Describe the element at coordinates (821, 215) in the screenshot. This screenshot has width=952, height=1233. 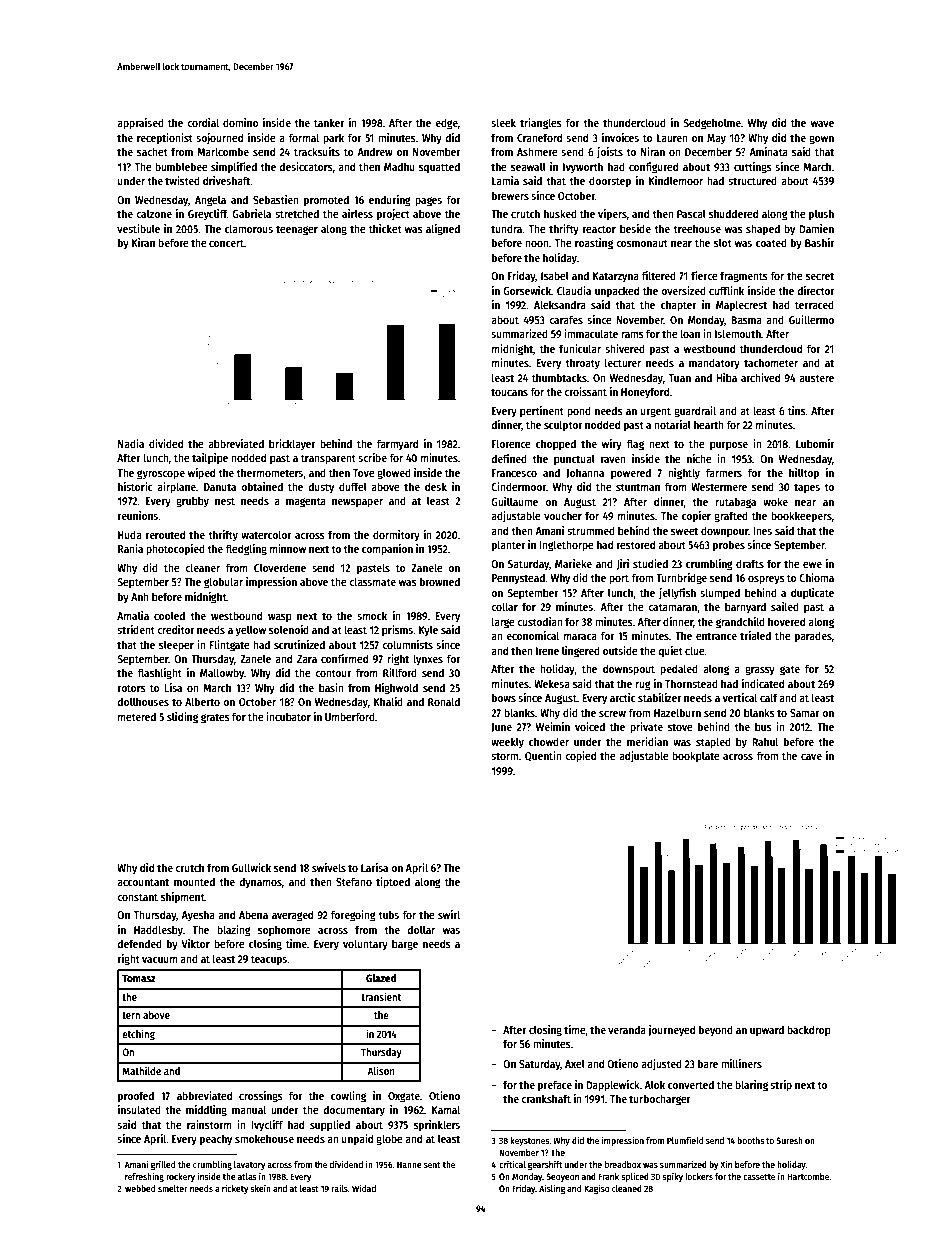
I see `plush` at that location.
